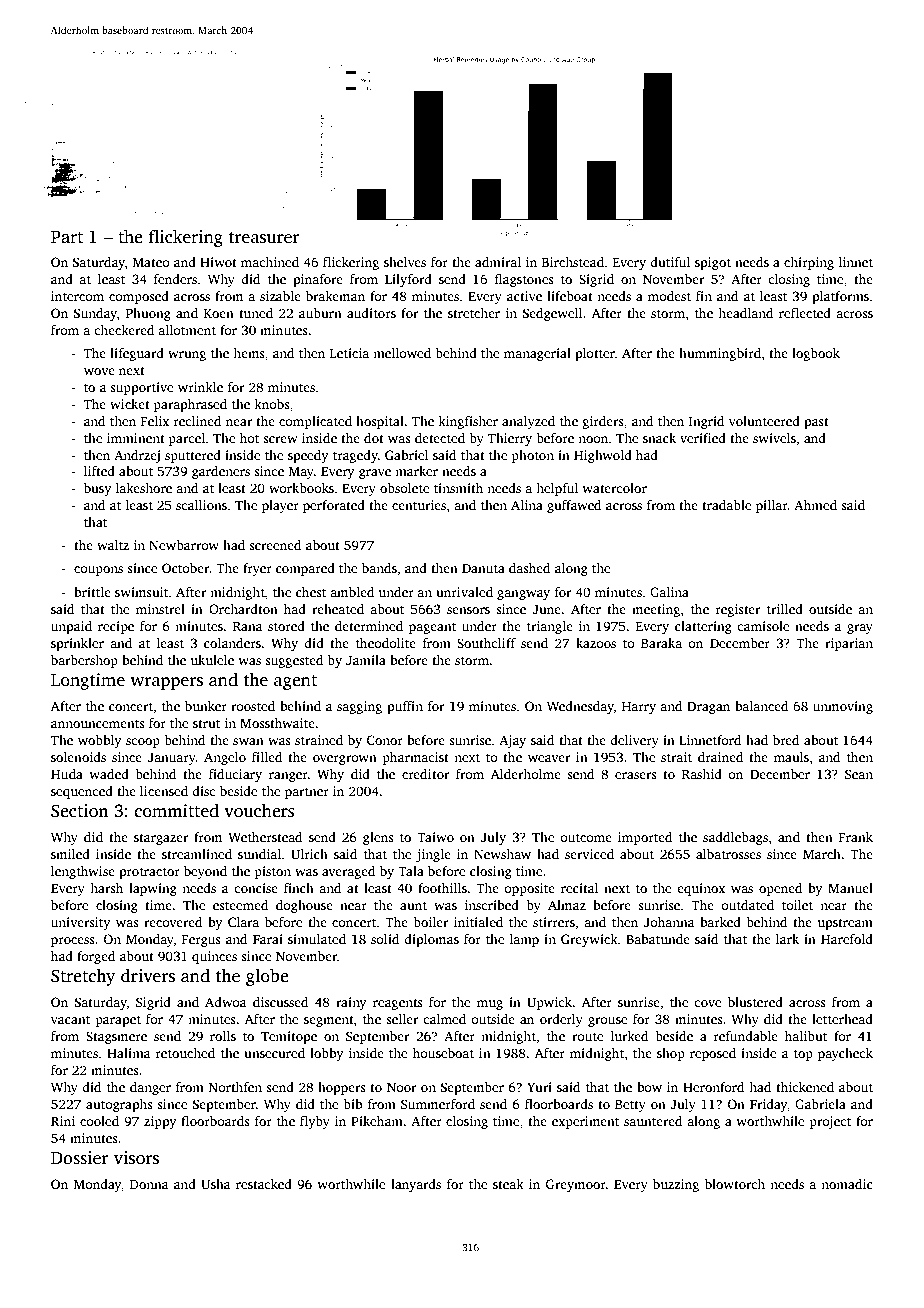 The image size is (924, 1308). I want to click on stretcher, so click(474, 313).
